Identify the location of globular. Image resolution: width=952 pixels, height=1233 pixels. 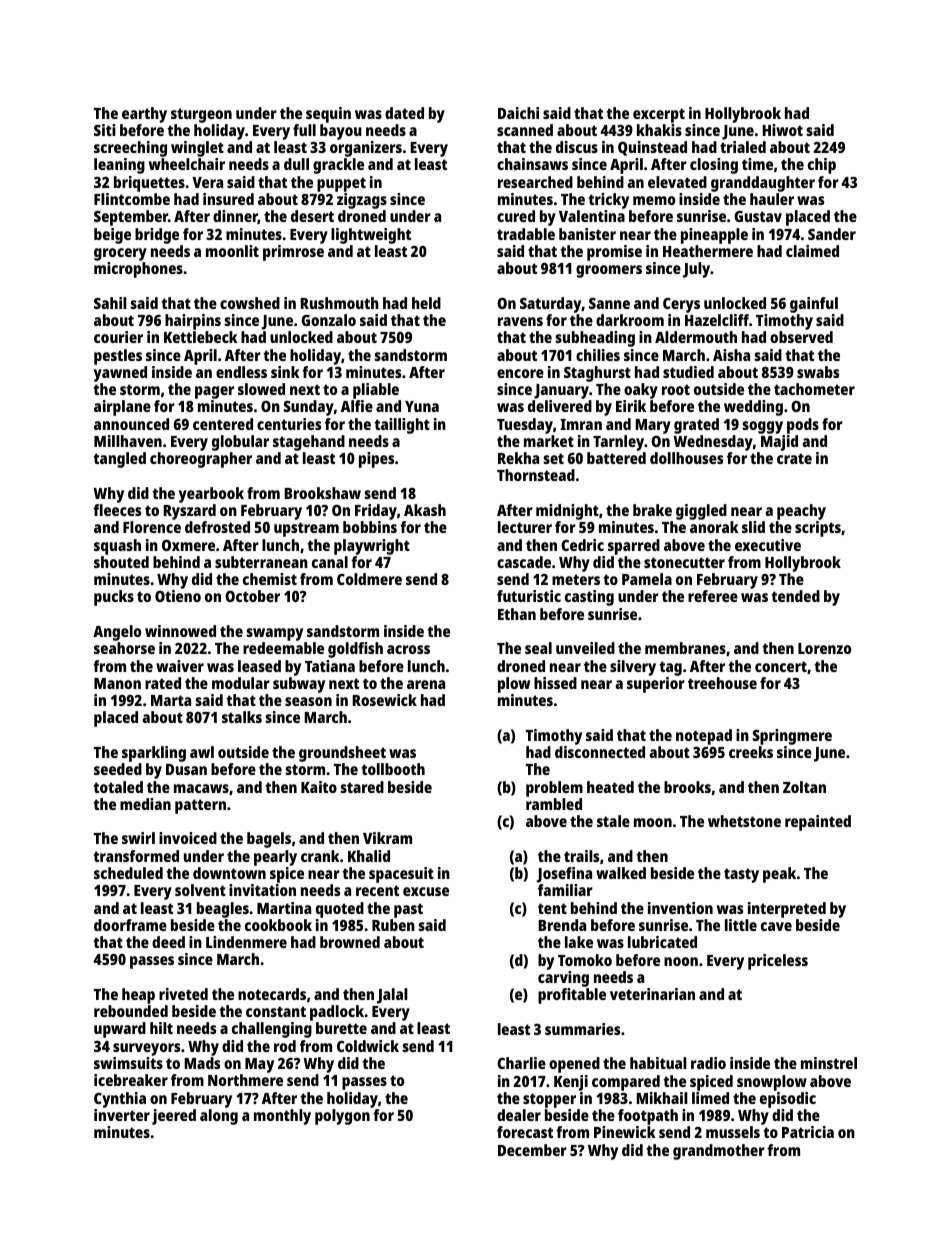
(240, 443).
